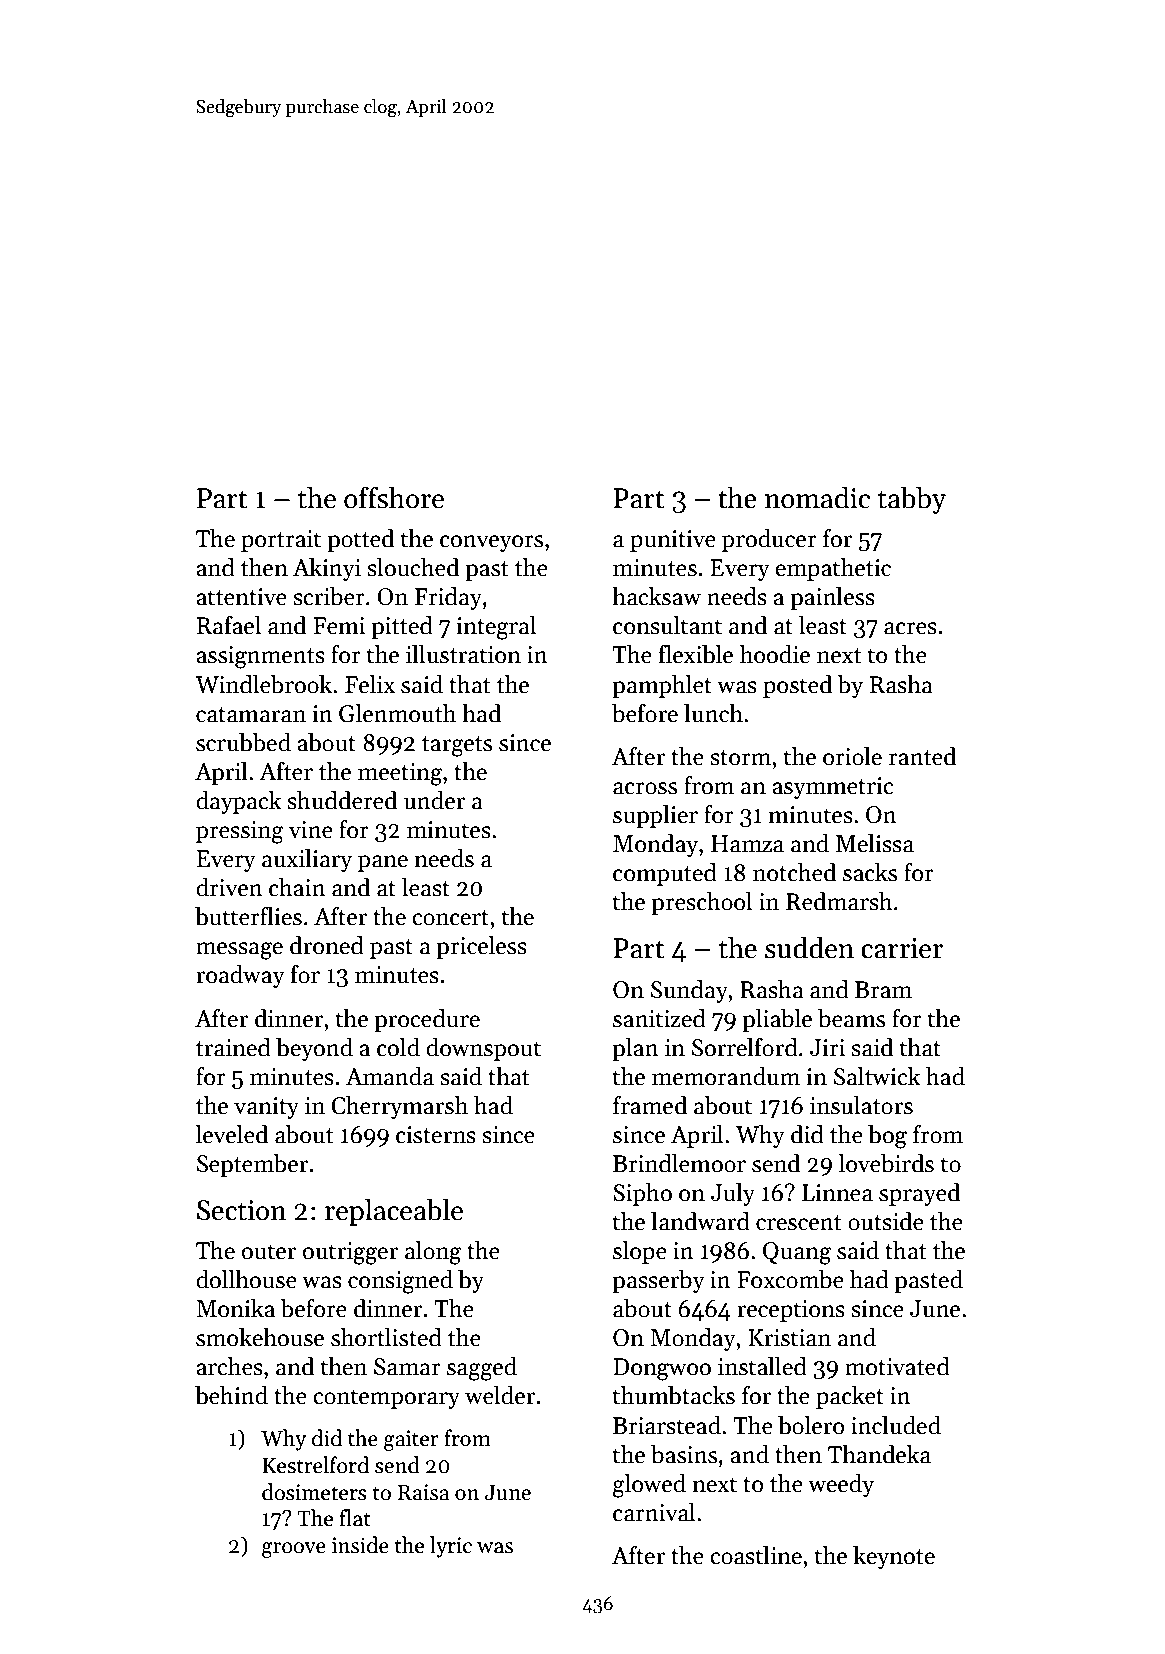 The height and width of the screenshot is (1654, 1165). I want to click on punitive, so click(673, 541).
